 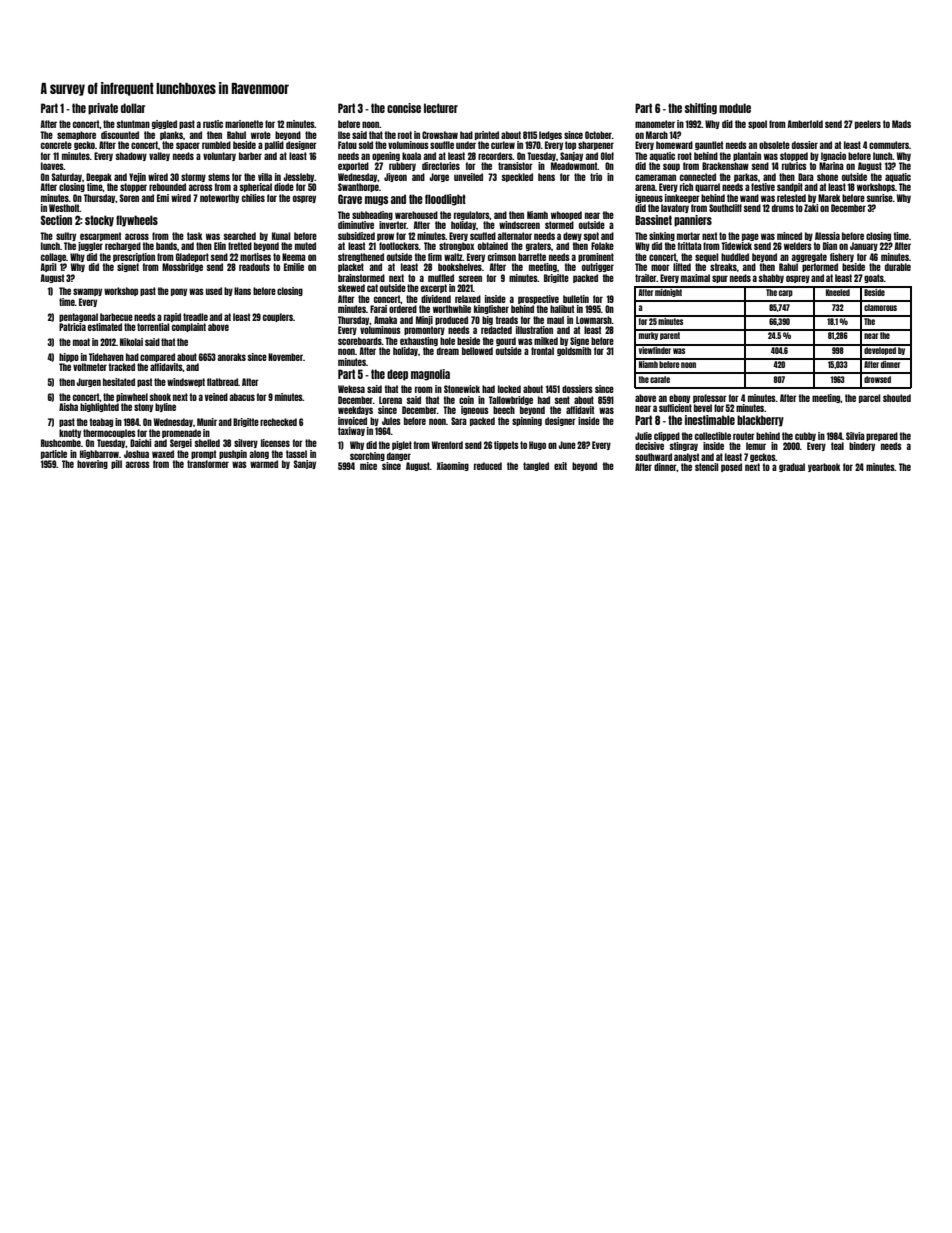 What do you see at coordinates (213, 124) in the image?
I see `rustic` at bounding box center [213, 124].
